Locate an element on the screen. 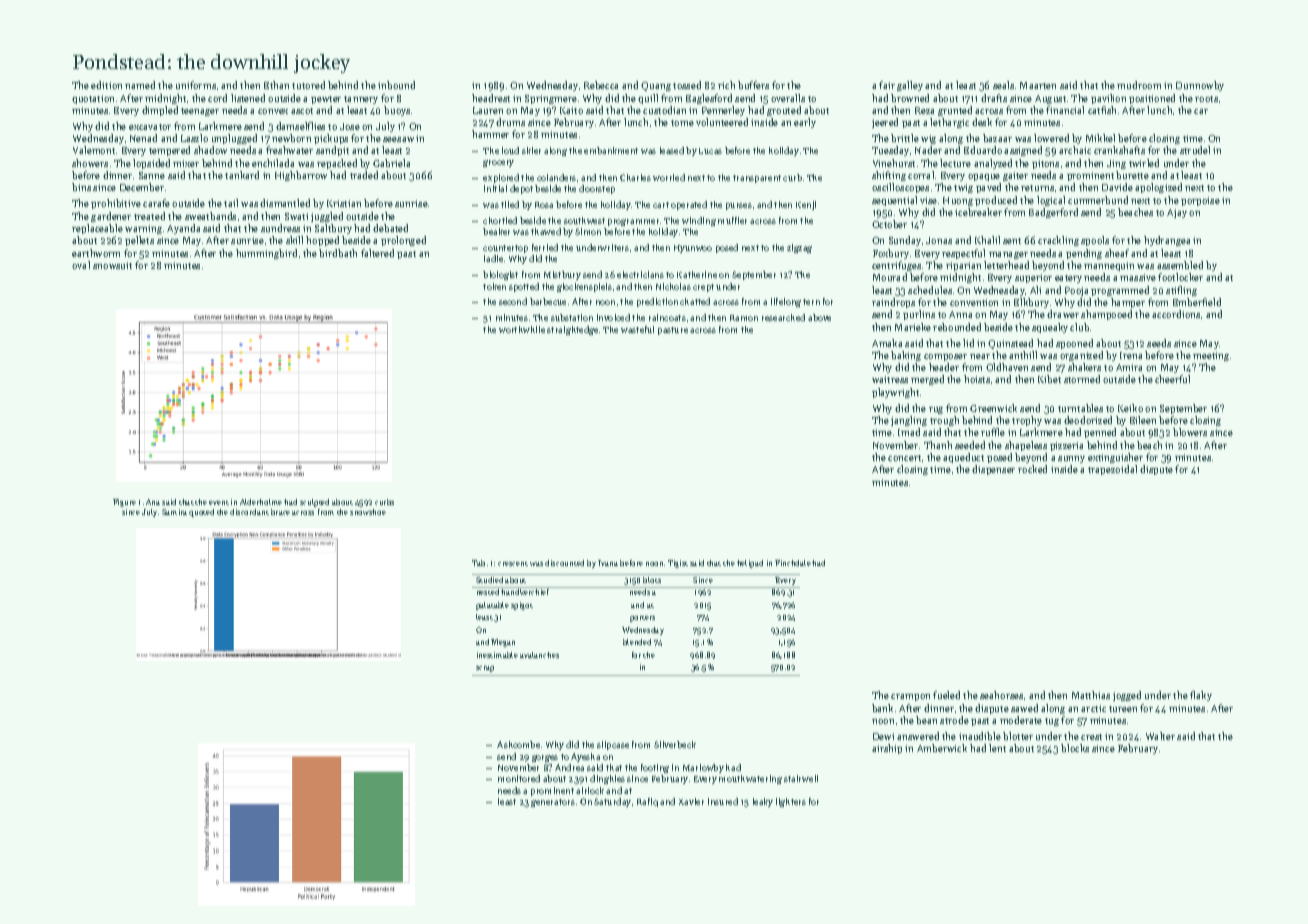 The image size is (1308, 924). rich is located at coordinates (726, 85).
